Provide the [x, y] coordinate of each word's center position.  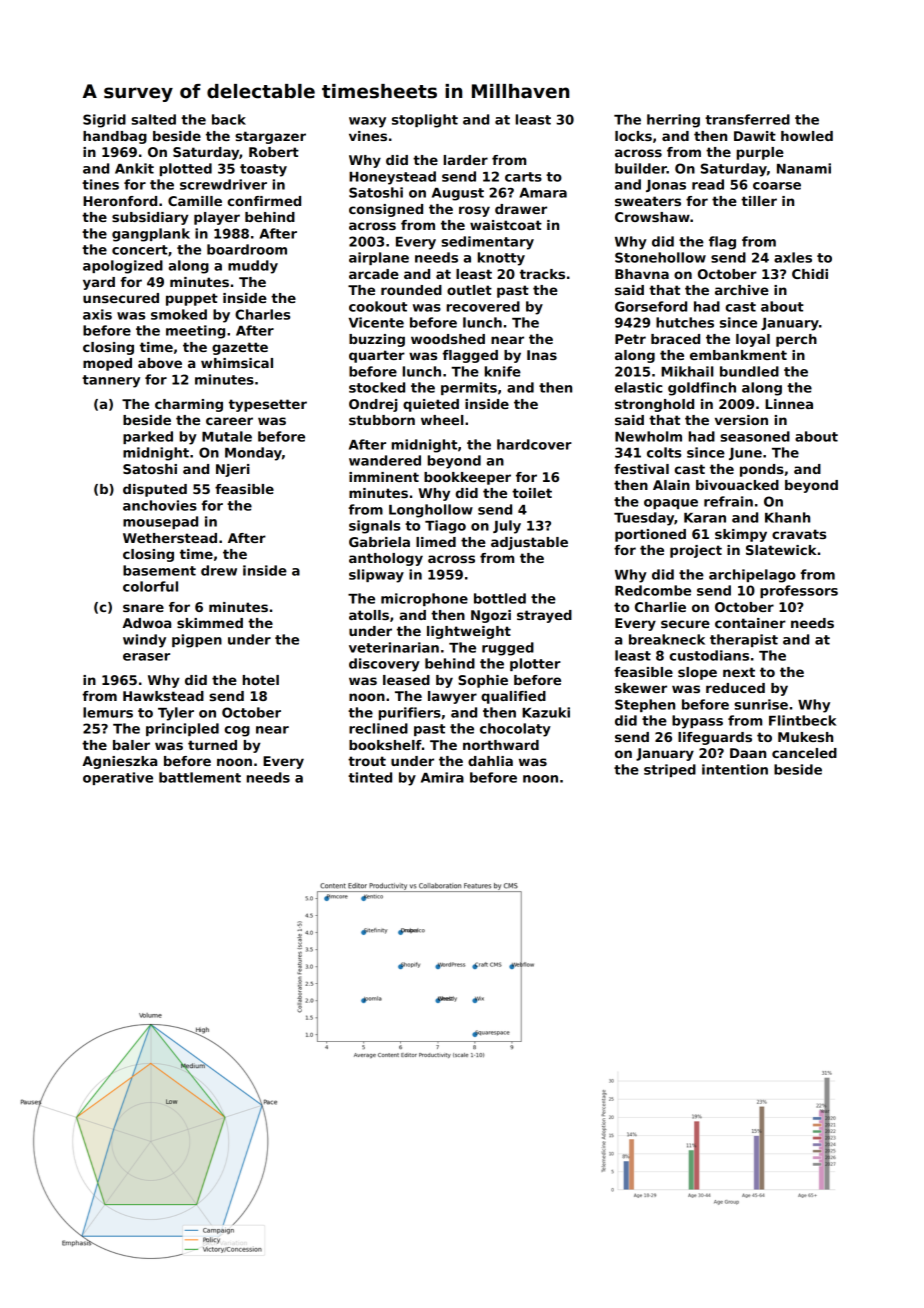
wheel [442, 420]
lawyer [452, 697]
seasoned [755, 436]
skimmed [210, 623]
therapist [744, 640]
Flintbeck [802, 720]
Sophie [483, 681]
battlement [200, 777]
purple [760, 153]
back [229, 119]
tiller [759, 201]
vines [368, 136]
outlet [469, 290]
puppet [192, 299]
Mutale [227, 436]
